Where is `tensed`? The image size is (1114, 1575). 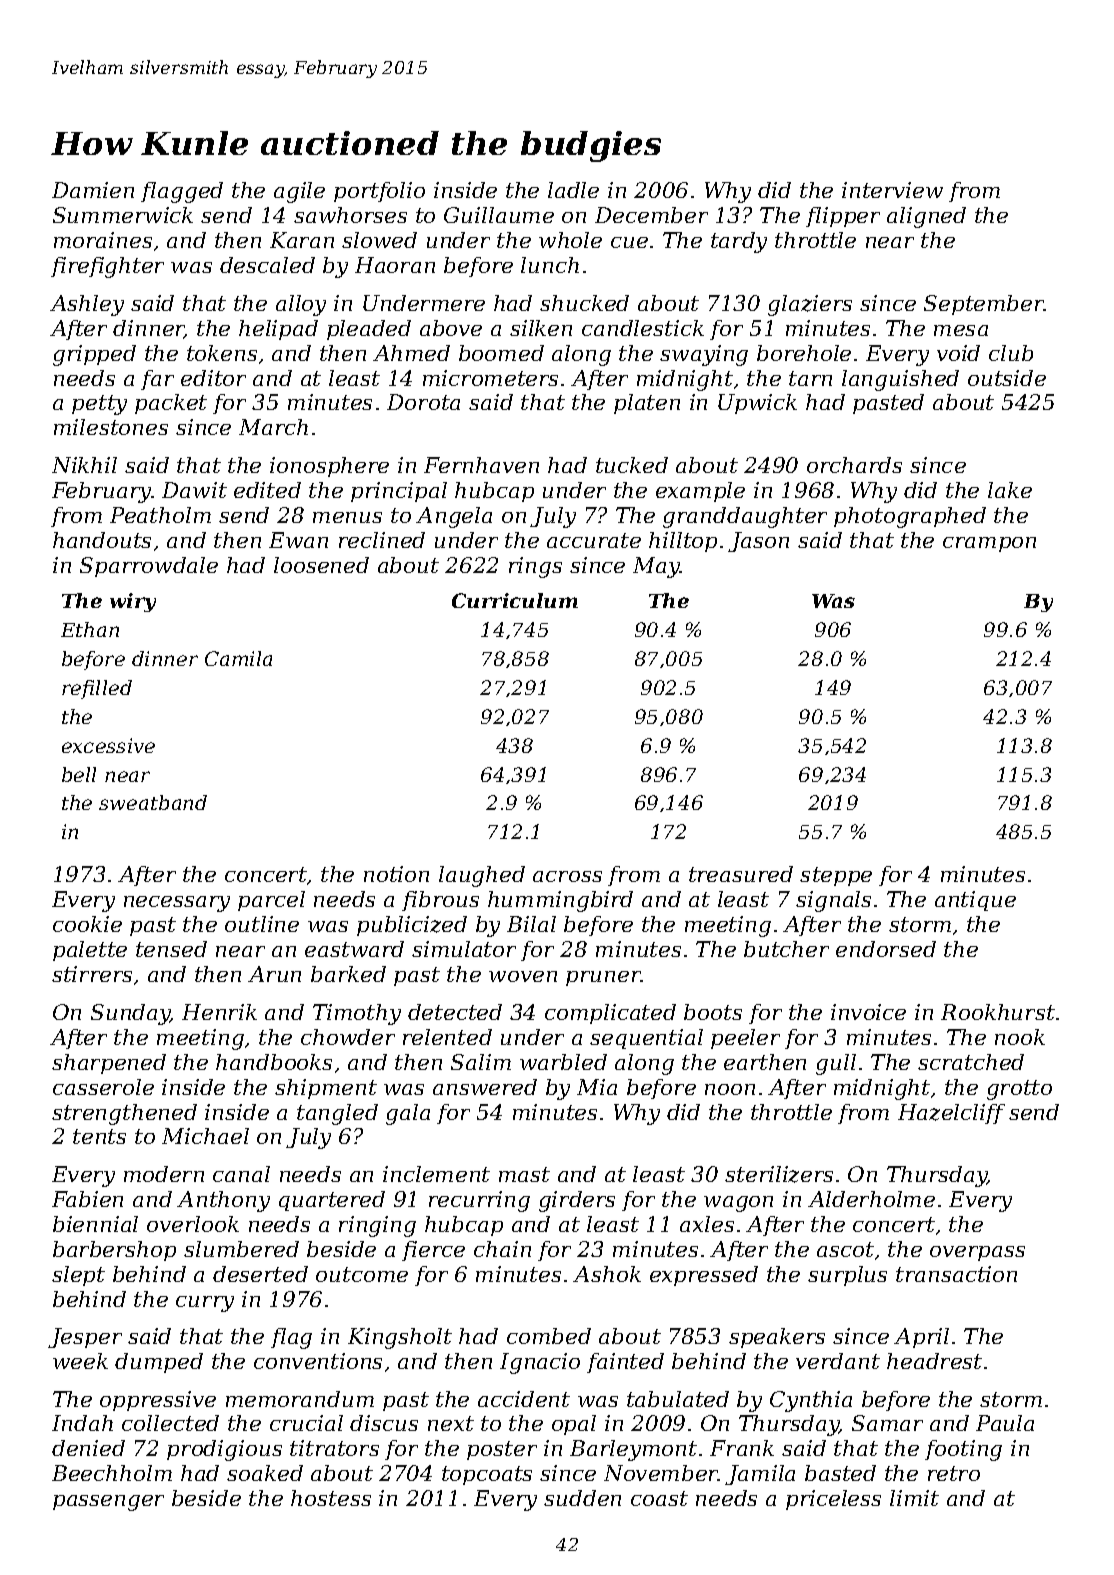 tensed is located at coordinates (171, 949).
